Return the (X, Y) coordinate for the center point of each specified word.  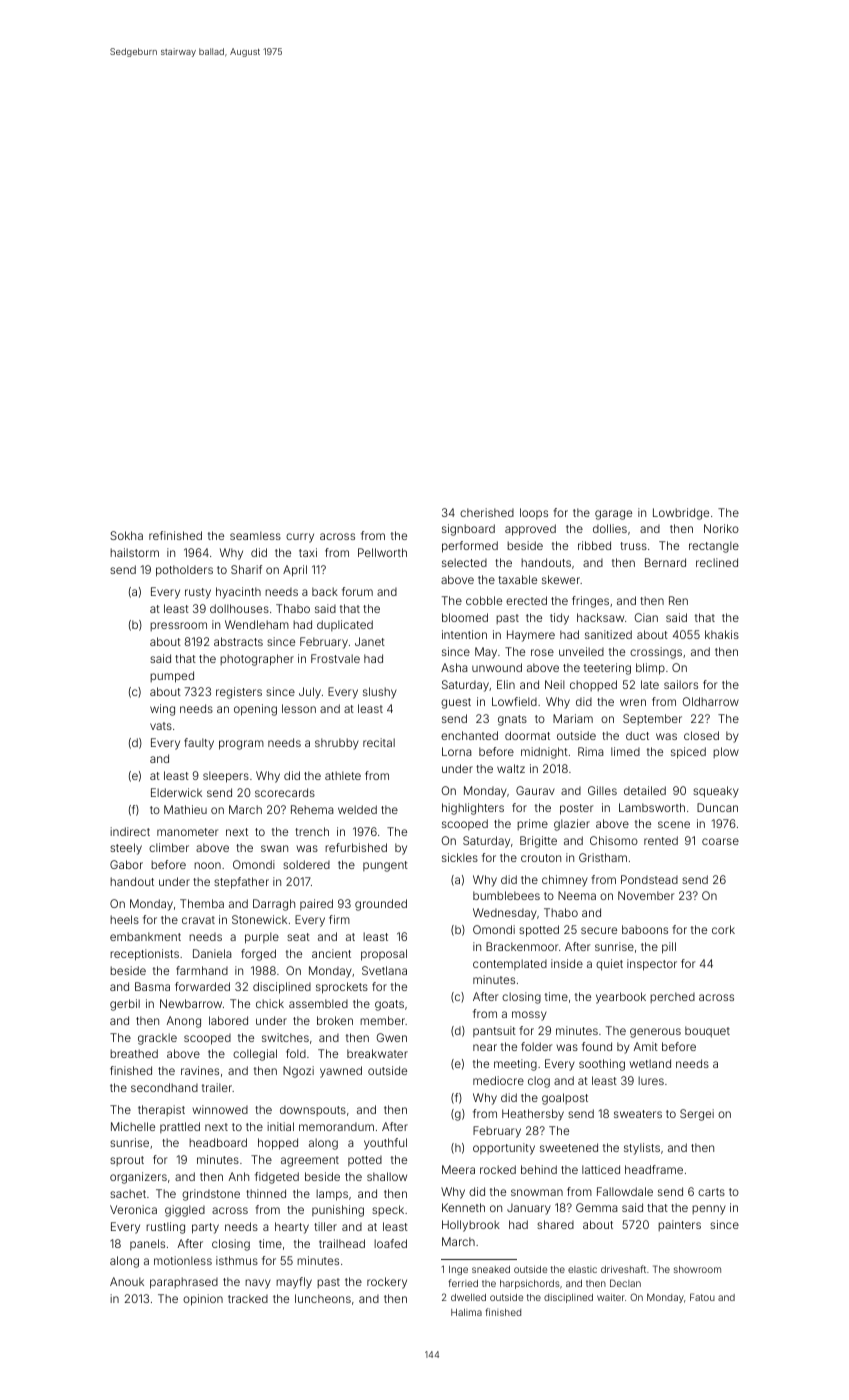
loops (534, 513)
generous (655, 1033)
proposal (384, 955)
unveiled (581, 651)
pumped (172, 677)
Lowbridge (681, 514)
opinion (203, 1300)
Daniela (212, 953)
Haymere (531, 636)
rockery (387, 1283)
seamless (255, 535)
